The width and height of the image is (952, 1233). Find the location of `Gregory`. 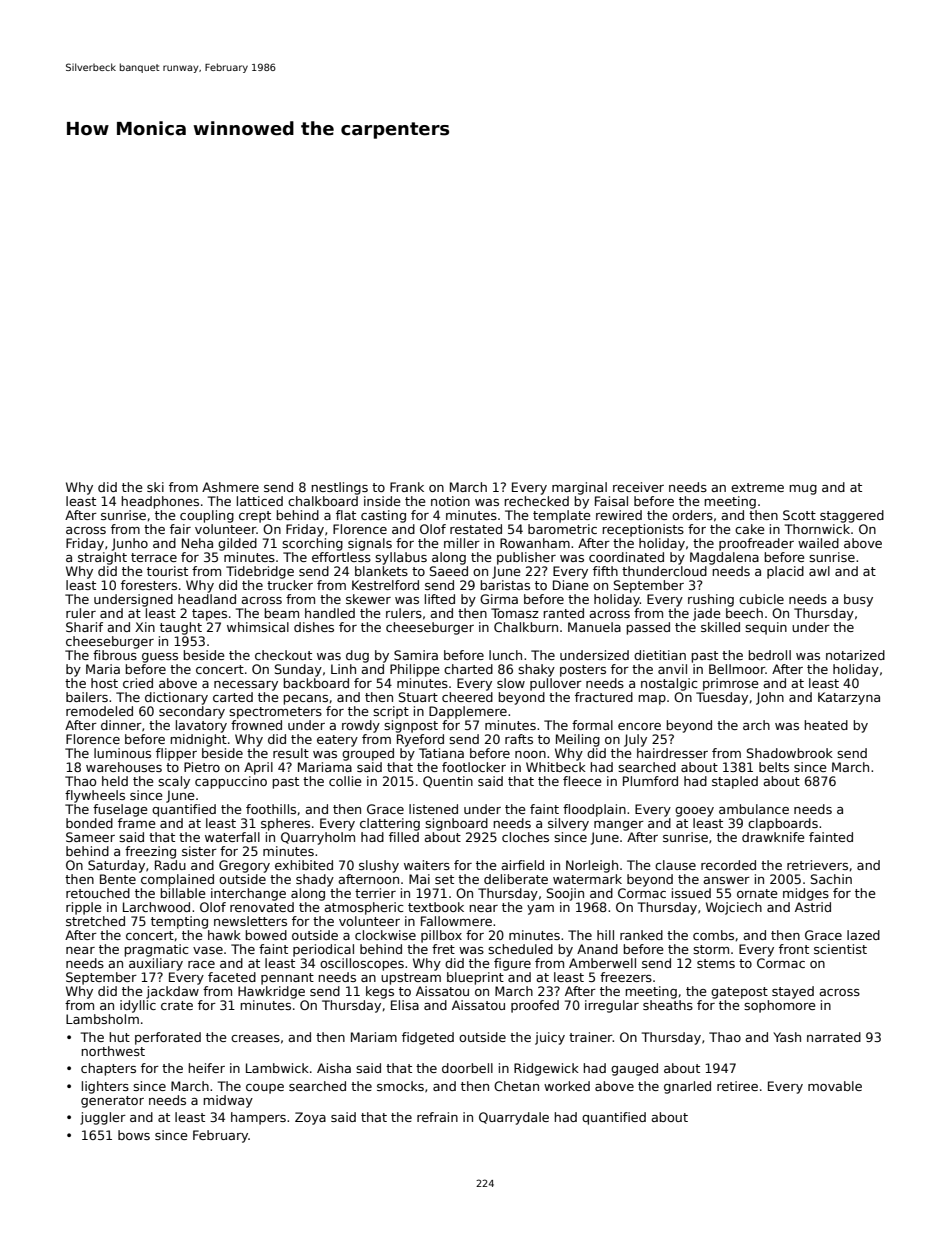

Gregory is located at coordinates (244, 866).
